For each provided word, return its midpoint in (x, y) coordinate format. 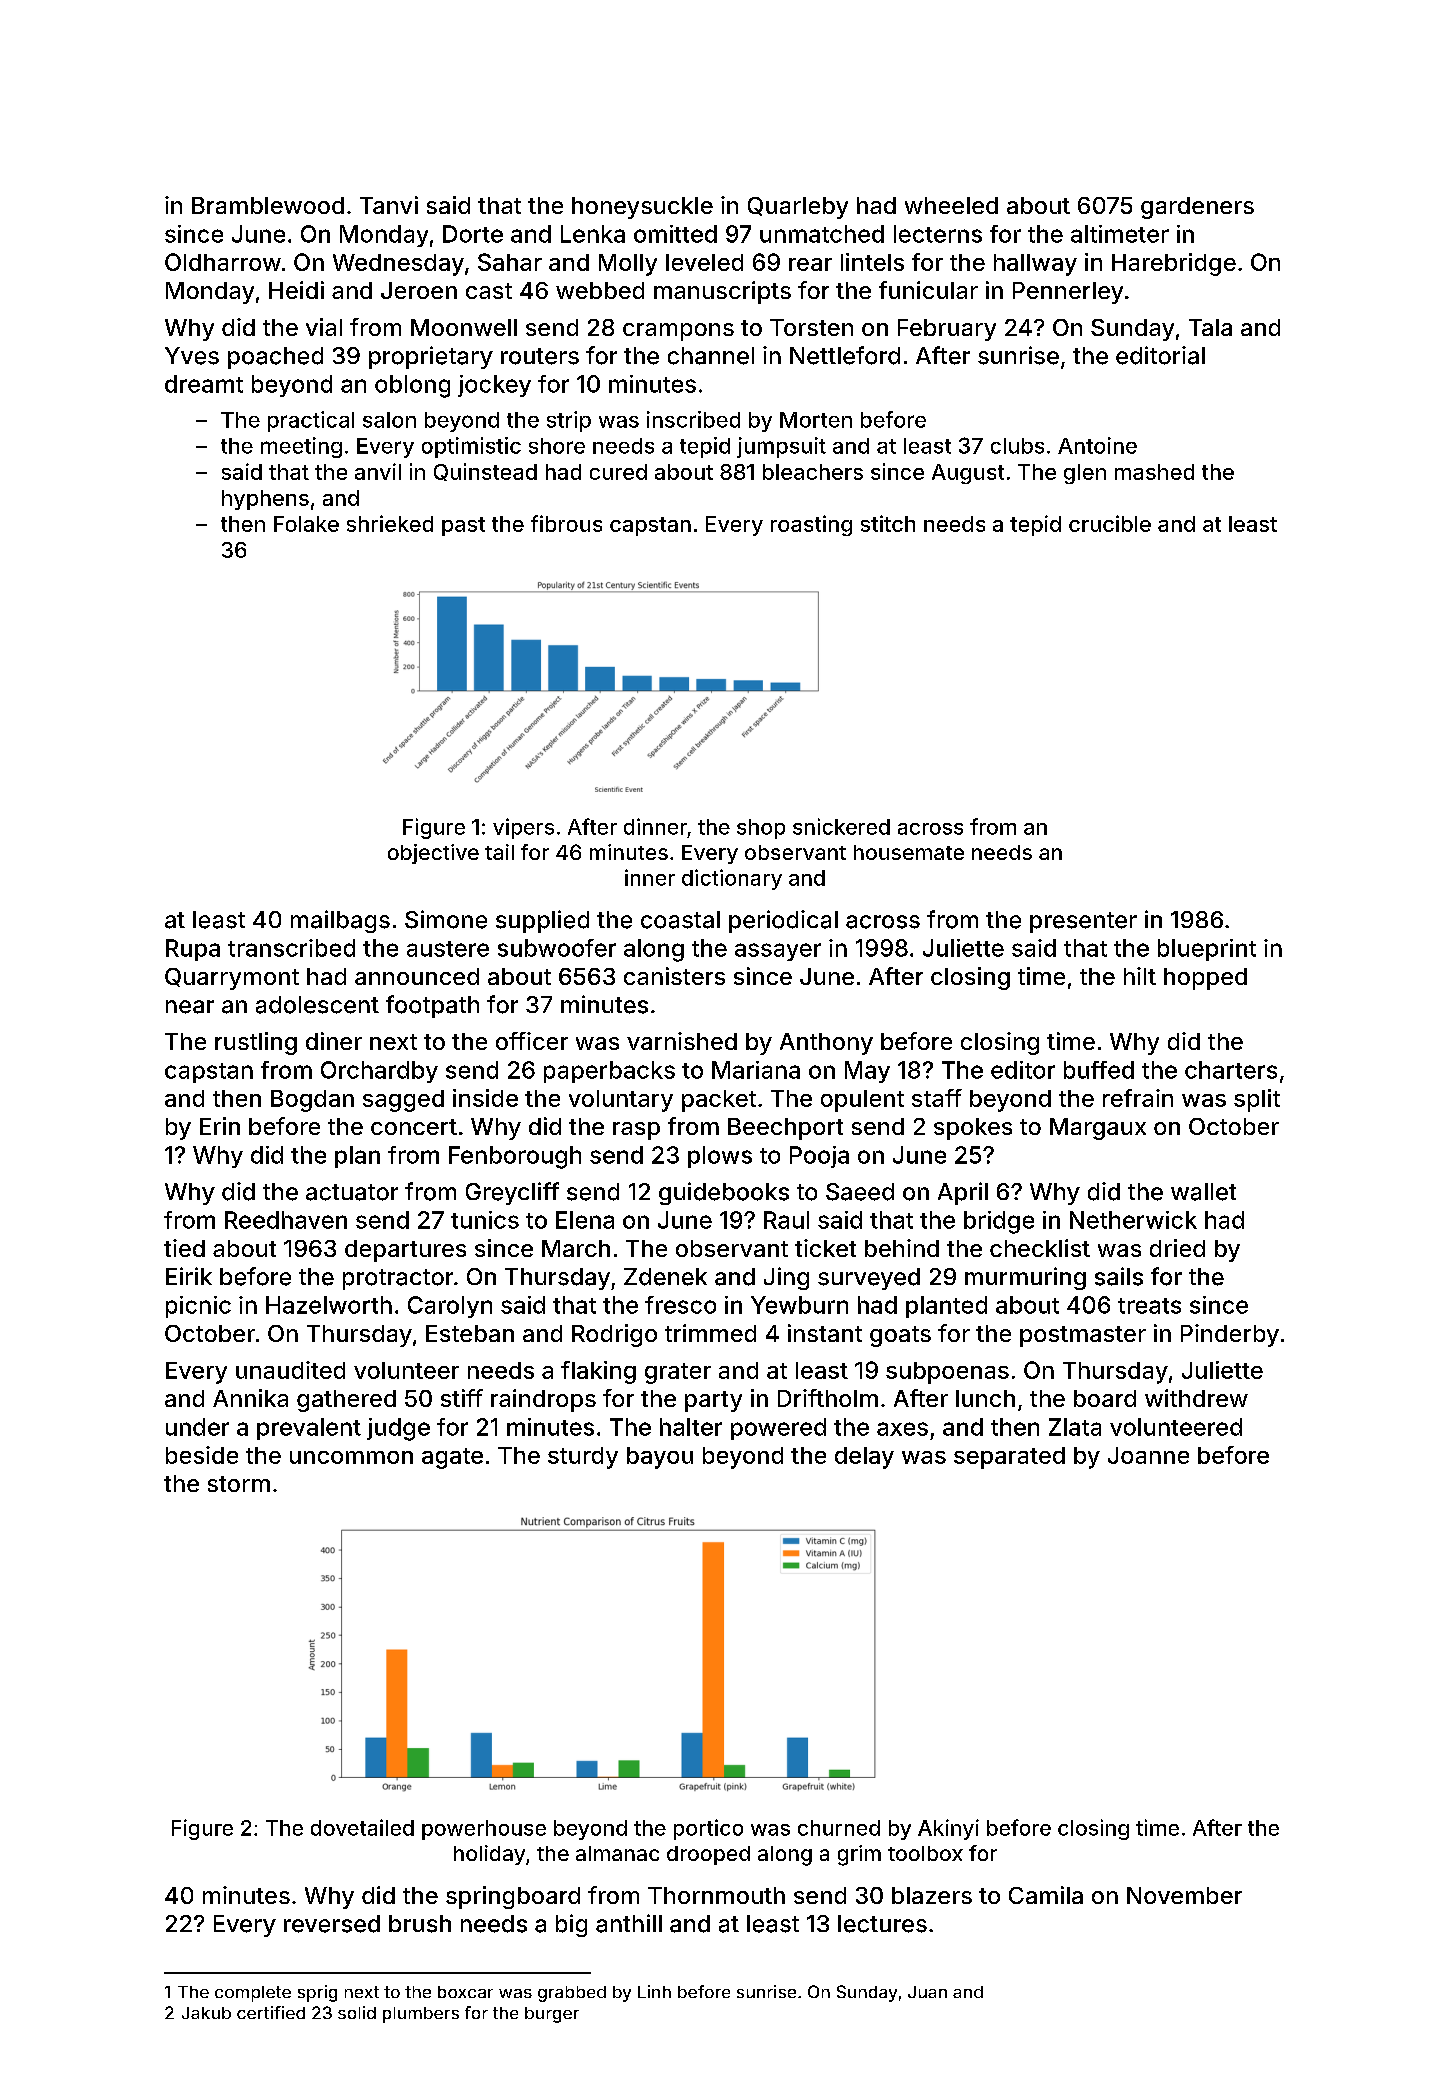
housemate (909, 852)
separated (1009, 1458)
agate (452, 1458)
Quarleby (798, 208)
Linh (654, 1991)
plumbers (421, 2015)
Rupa (193, 950)
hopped (1205, 979)
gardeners (1197, 208)
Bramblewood (268, 205)
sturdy (583, 1458)
